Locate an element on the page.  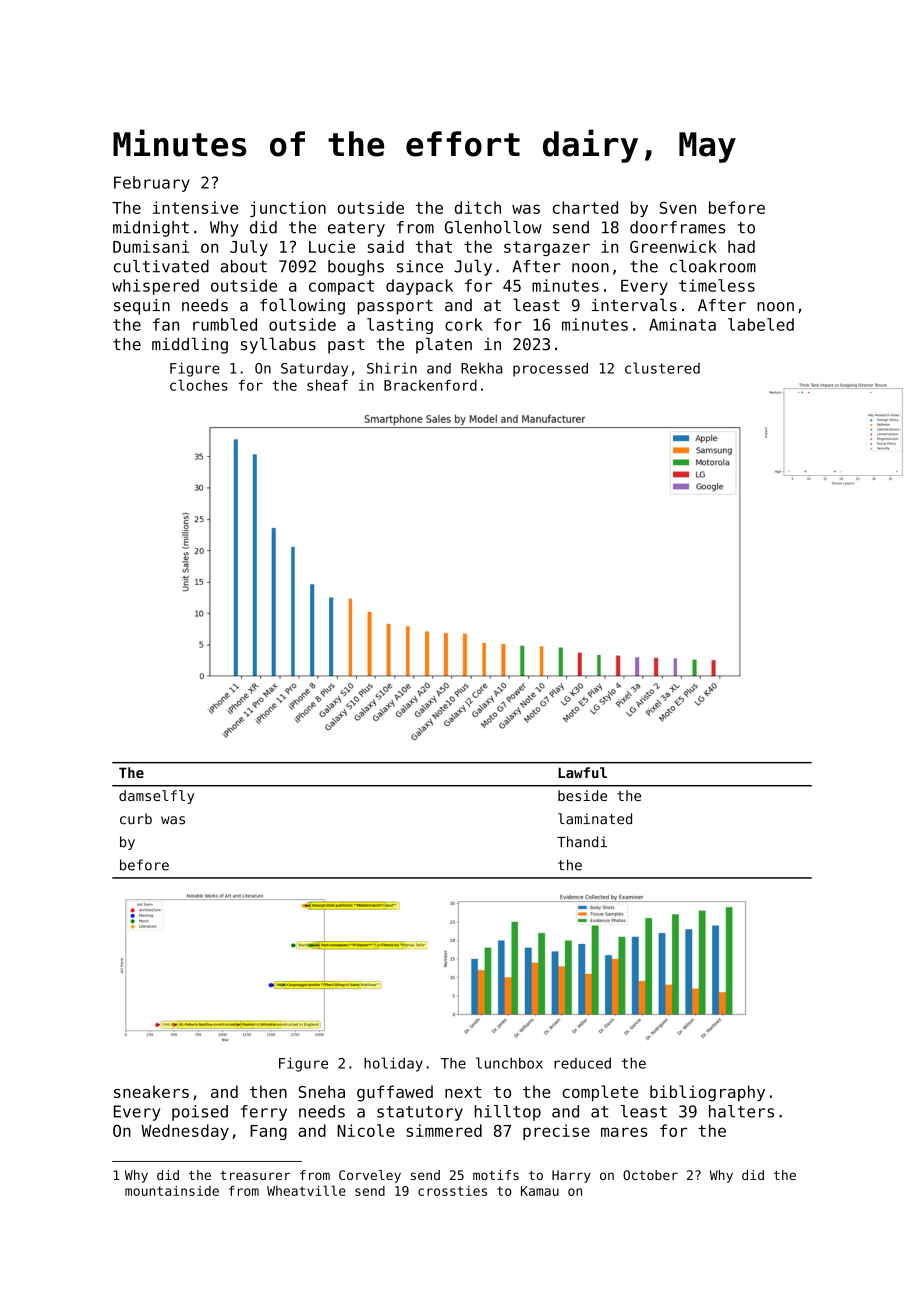
Thandi is located at coordinates (582, 842).
